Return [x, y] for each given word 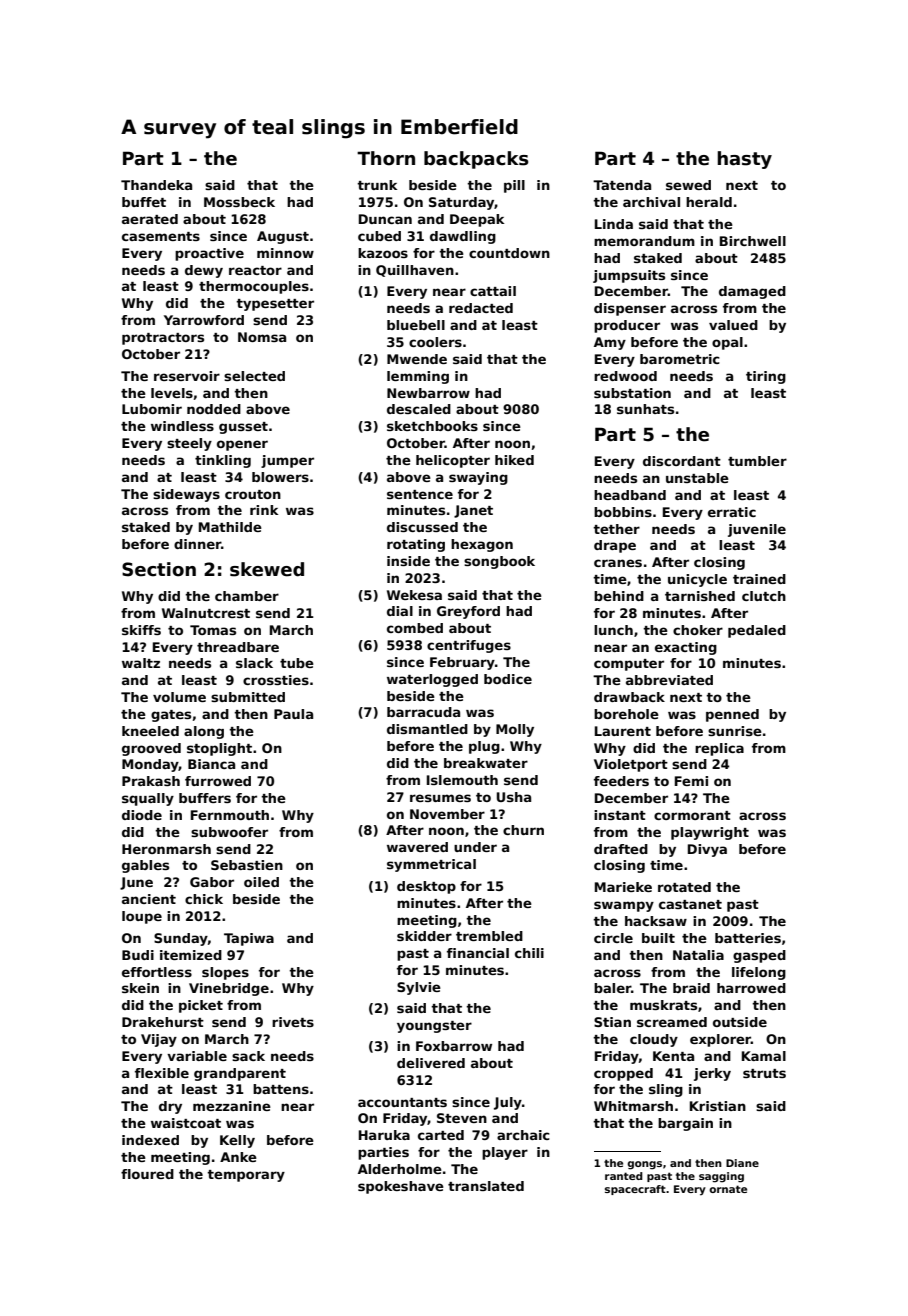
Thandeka [156, 185]
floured [147, 1174]
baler [612, 988]
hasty [744, 160]
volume [179, 697]
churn [523, 830]
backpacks [476, 160]
